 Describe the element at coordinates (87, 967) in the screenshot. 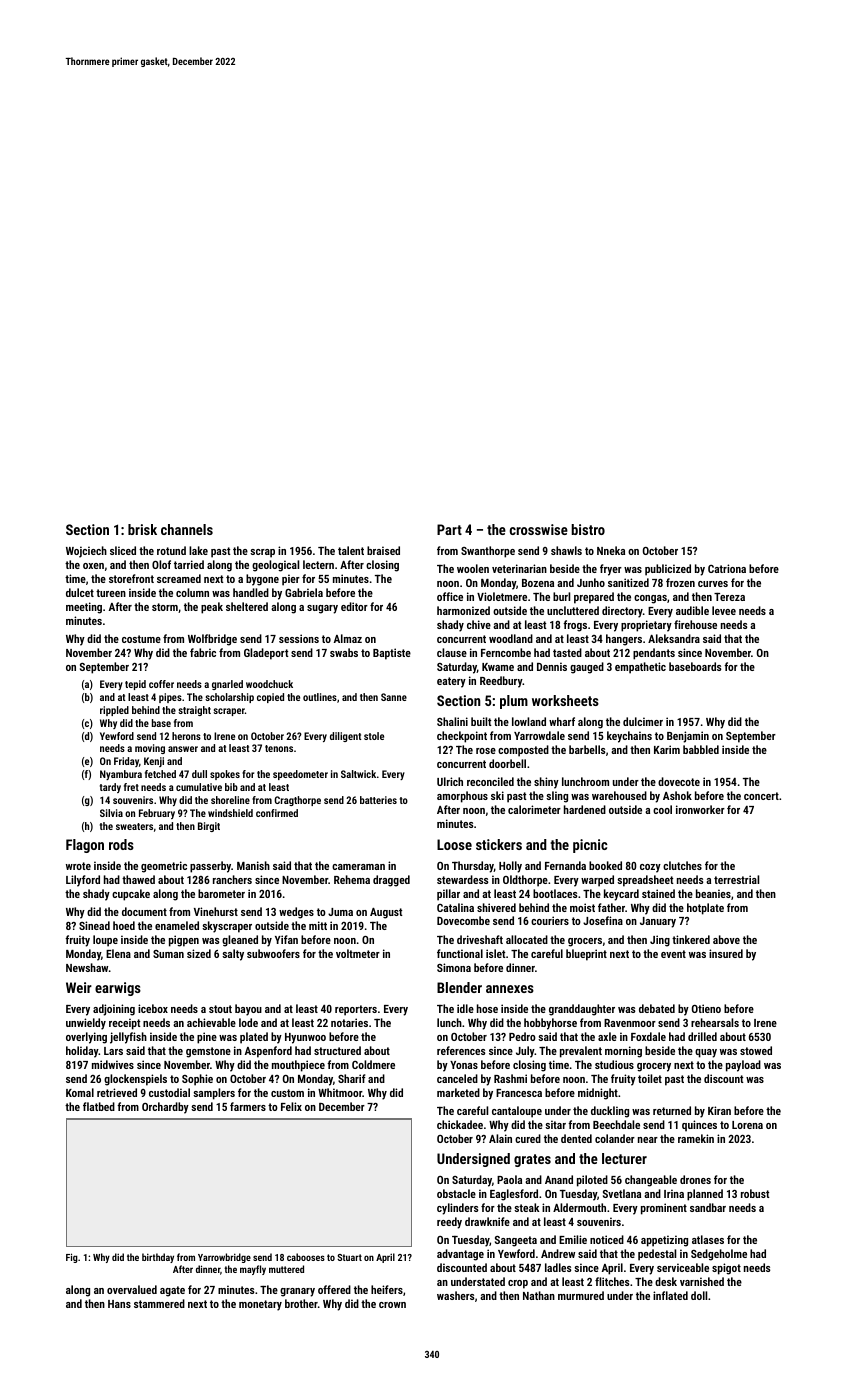

I see `Newshaw` at that location.
